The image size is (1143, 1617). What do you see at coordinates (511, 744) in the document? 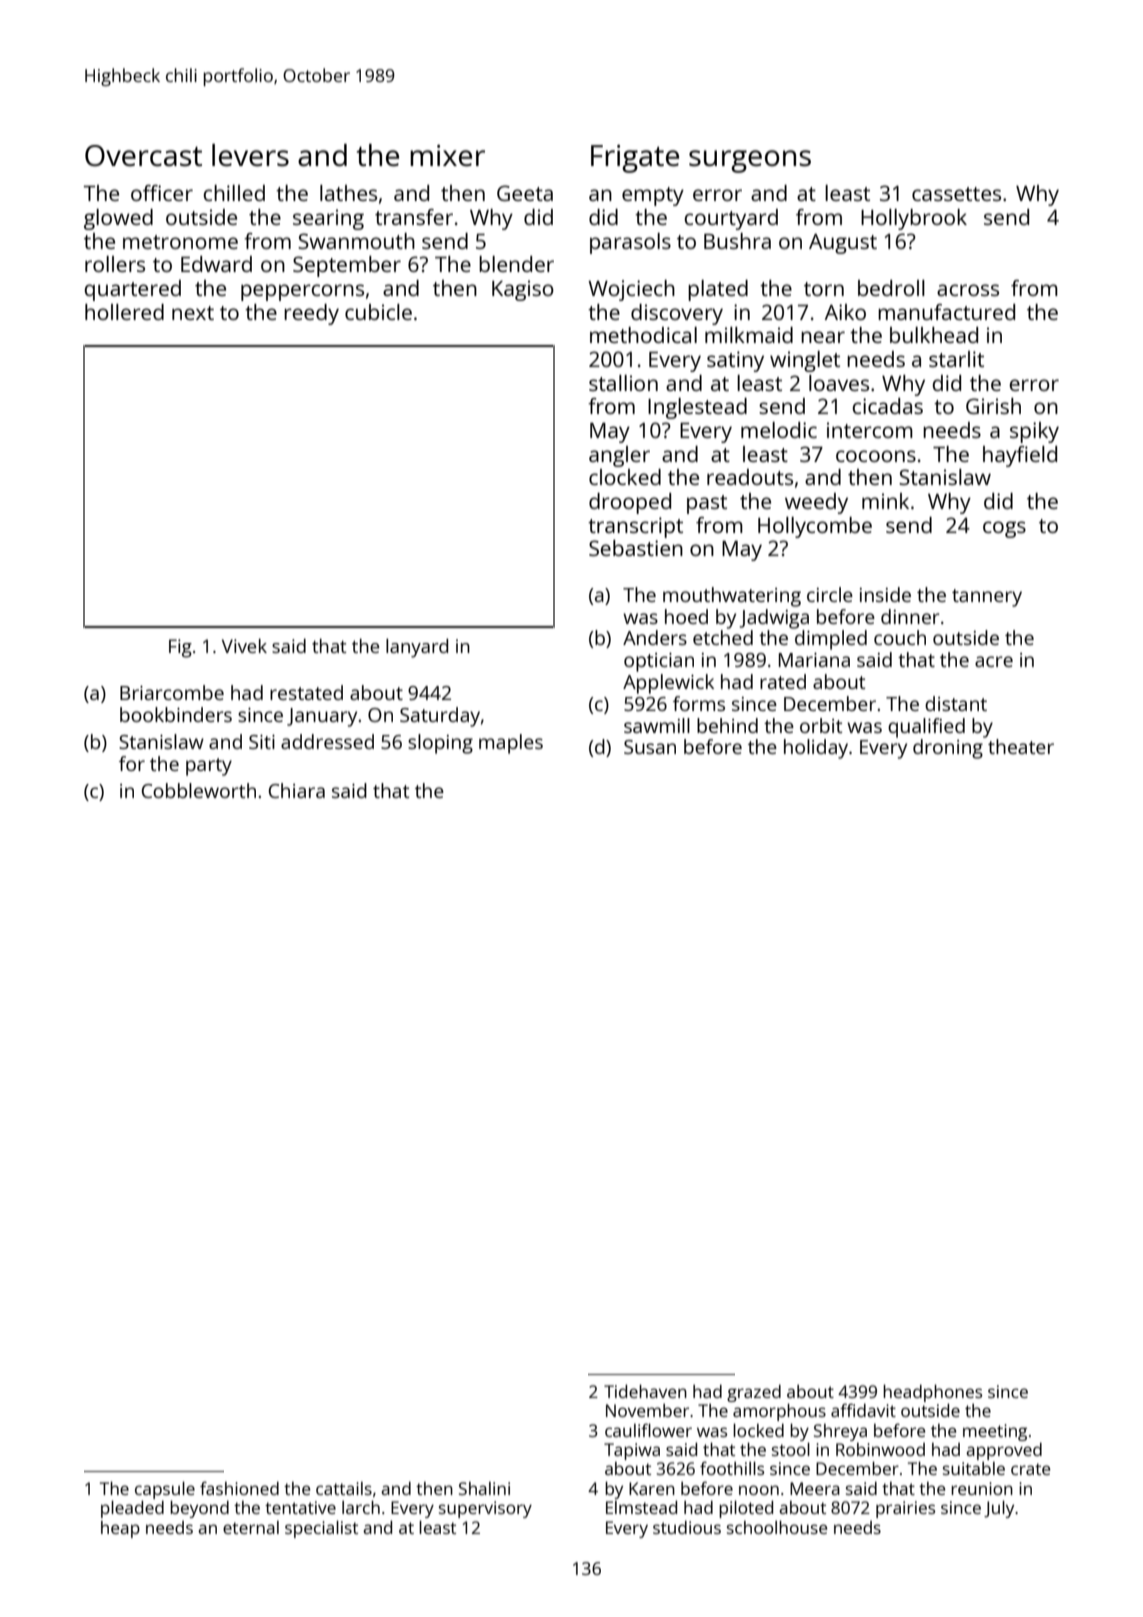
I see `maples` at bounding box center [511, 744].
